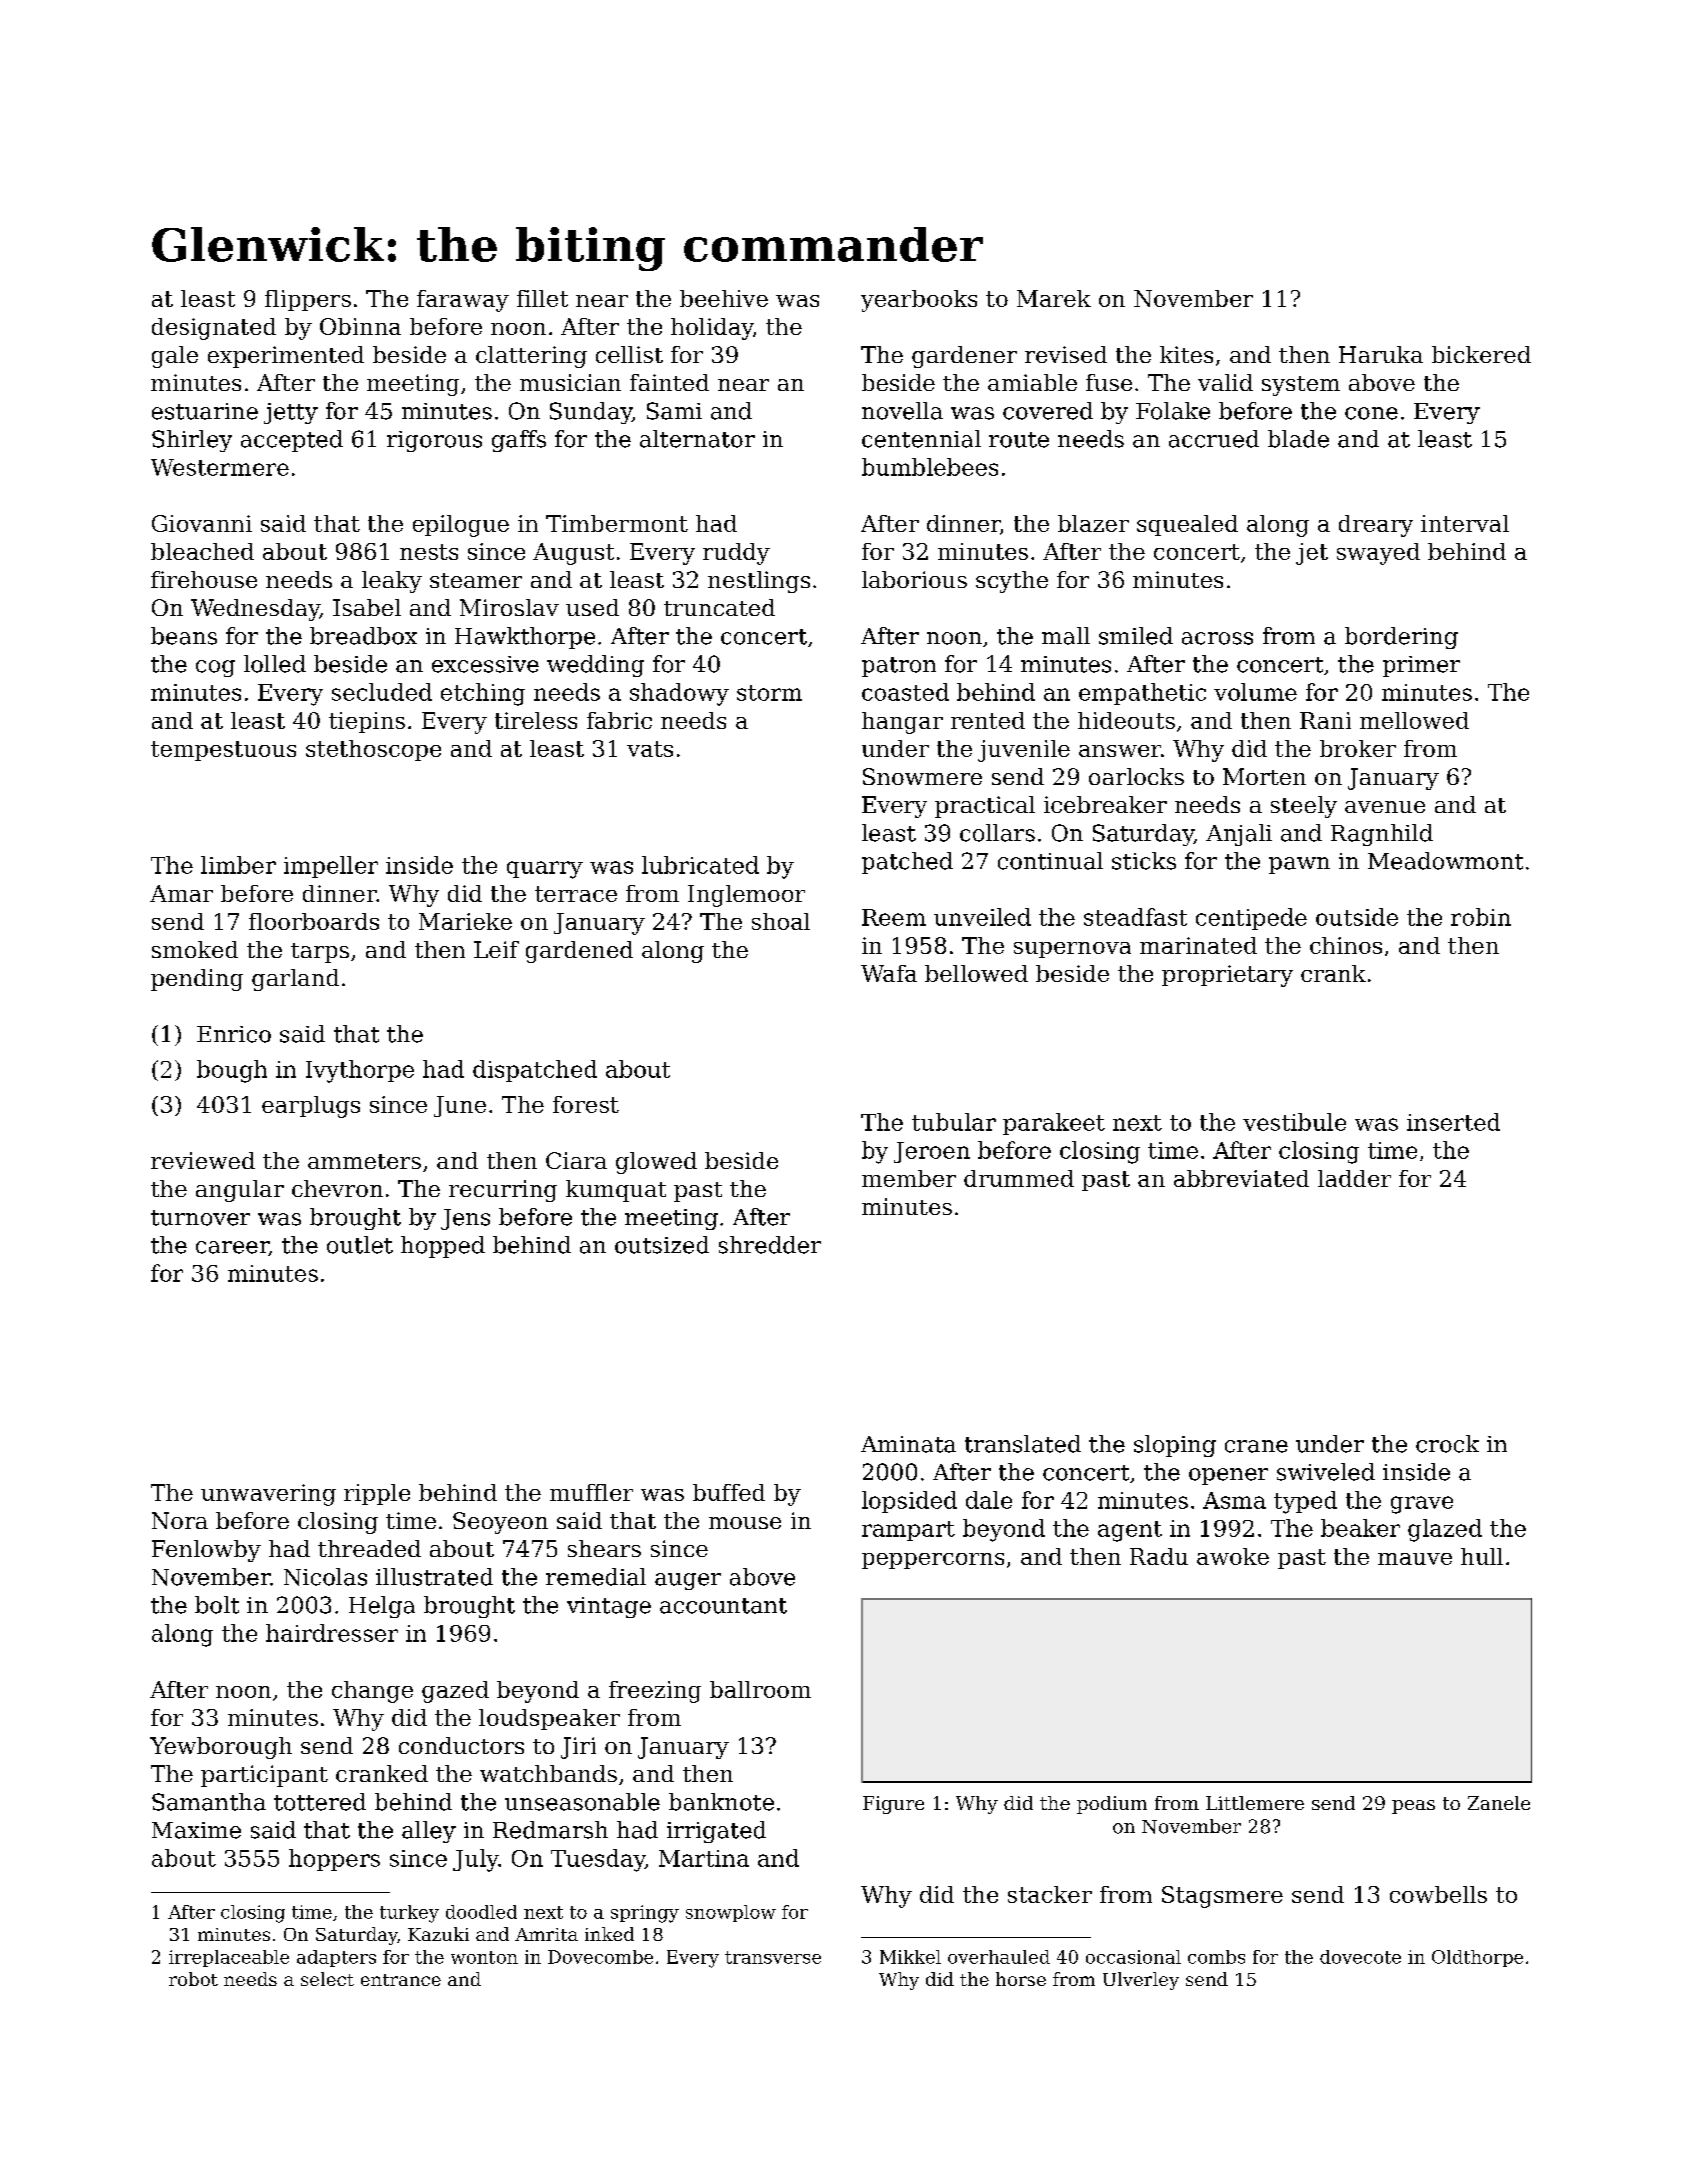 The height and width of the document is (2178, 1683). What do you see at coordinates (536, 720) in the document?
I see `tireless` at bounding box center [536, 720].
